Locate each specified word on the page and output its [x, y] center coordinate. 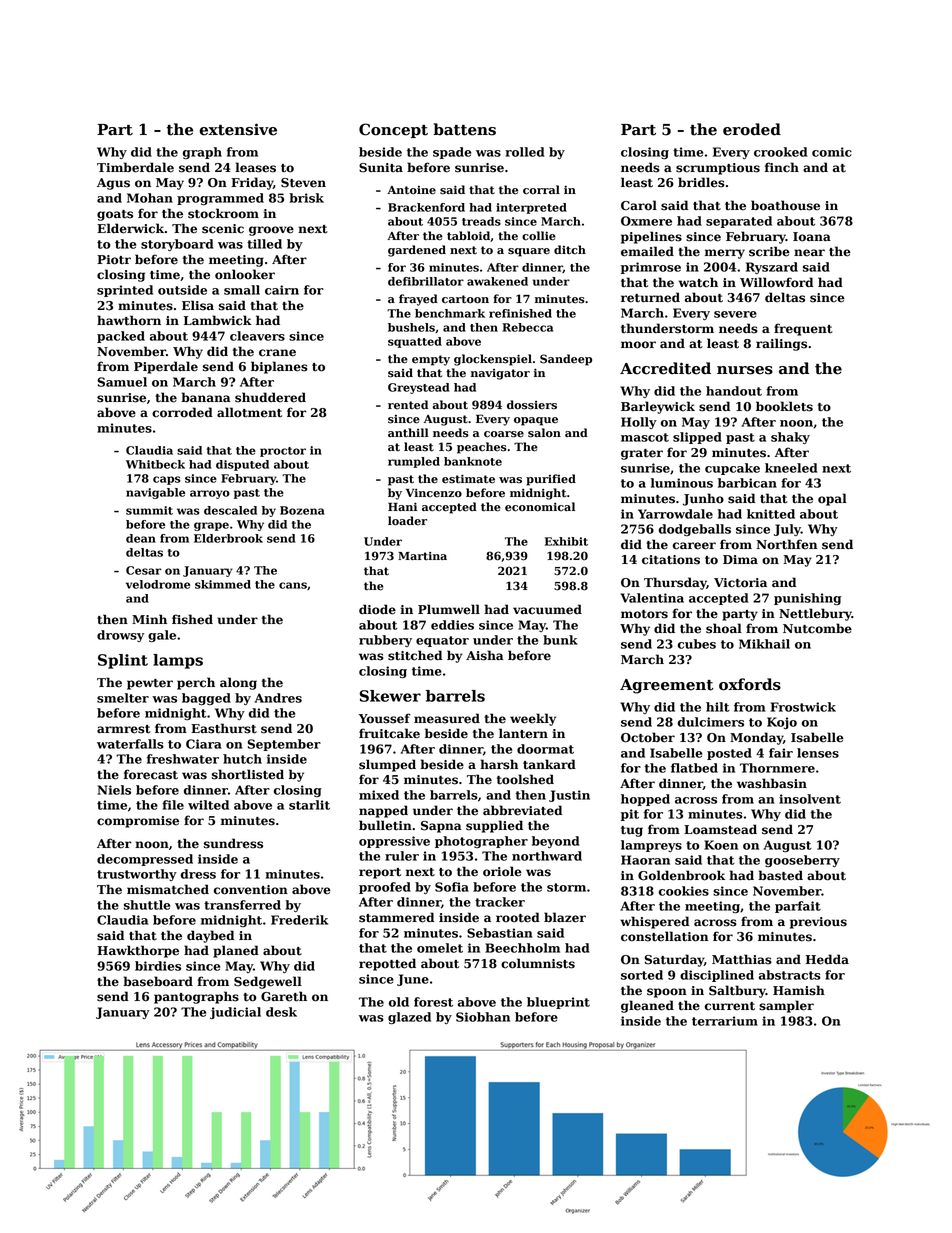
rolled [524, 152]
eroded [752, 129]
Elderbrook [228, 538]
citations [671, 560]
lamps [178, 661]
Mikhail [764, 644]
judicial [235, 1013]
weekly [533, 719]
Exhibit [566, 541]
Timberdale [135, 167]
